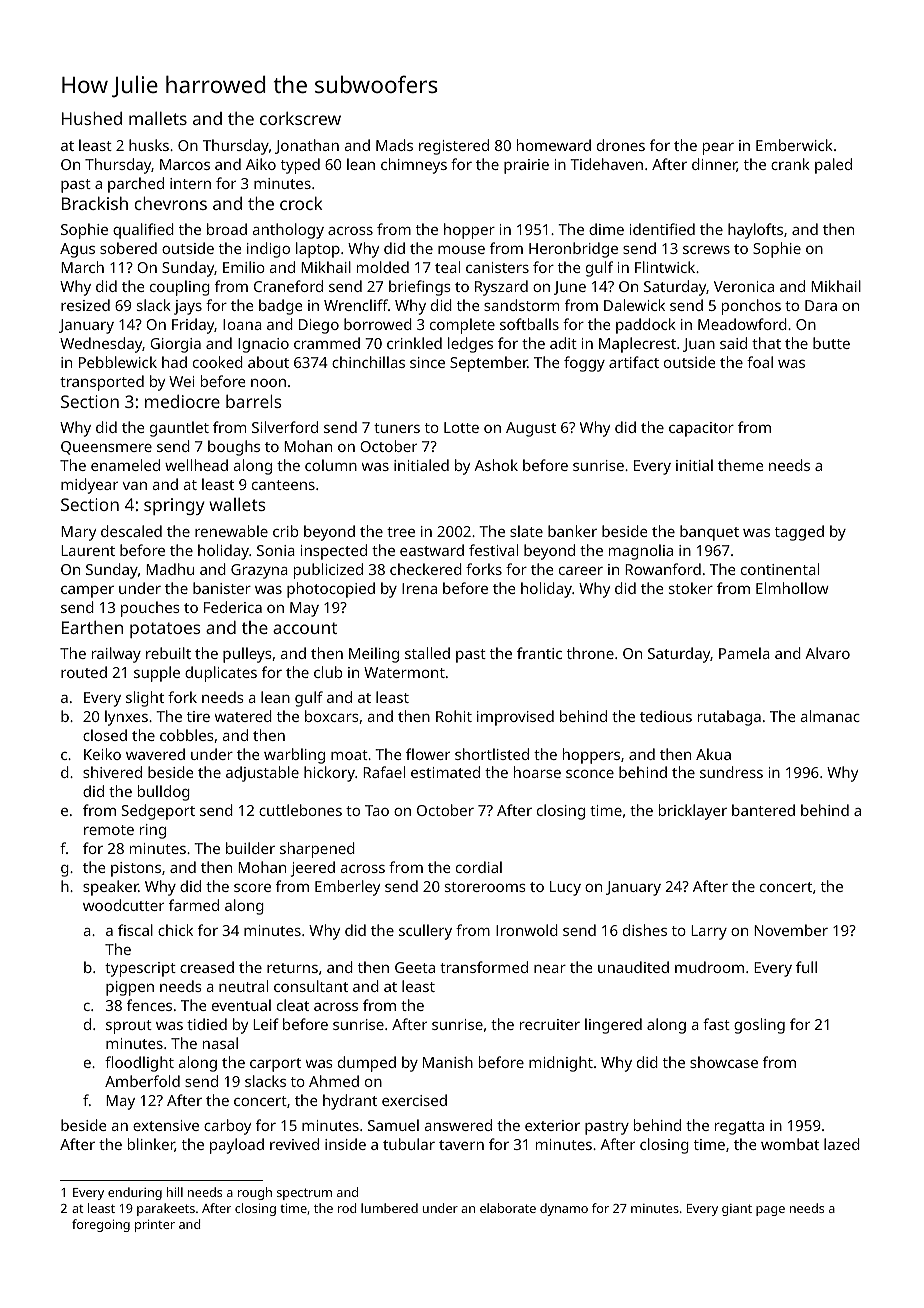  Describe the element at coordinates (397, 428) in the document. I see `tuners` at that location.
